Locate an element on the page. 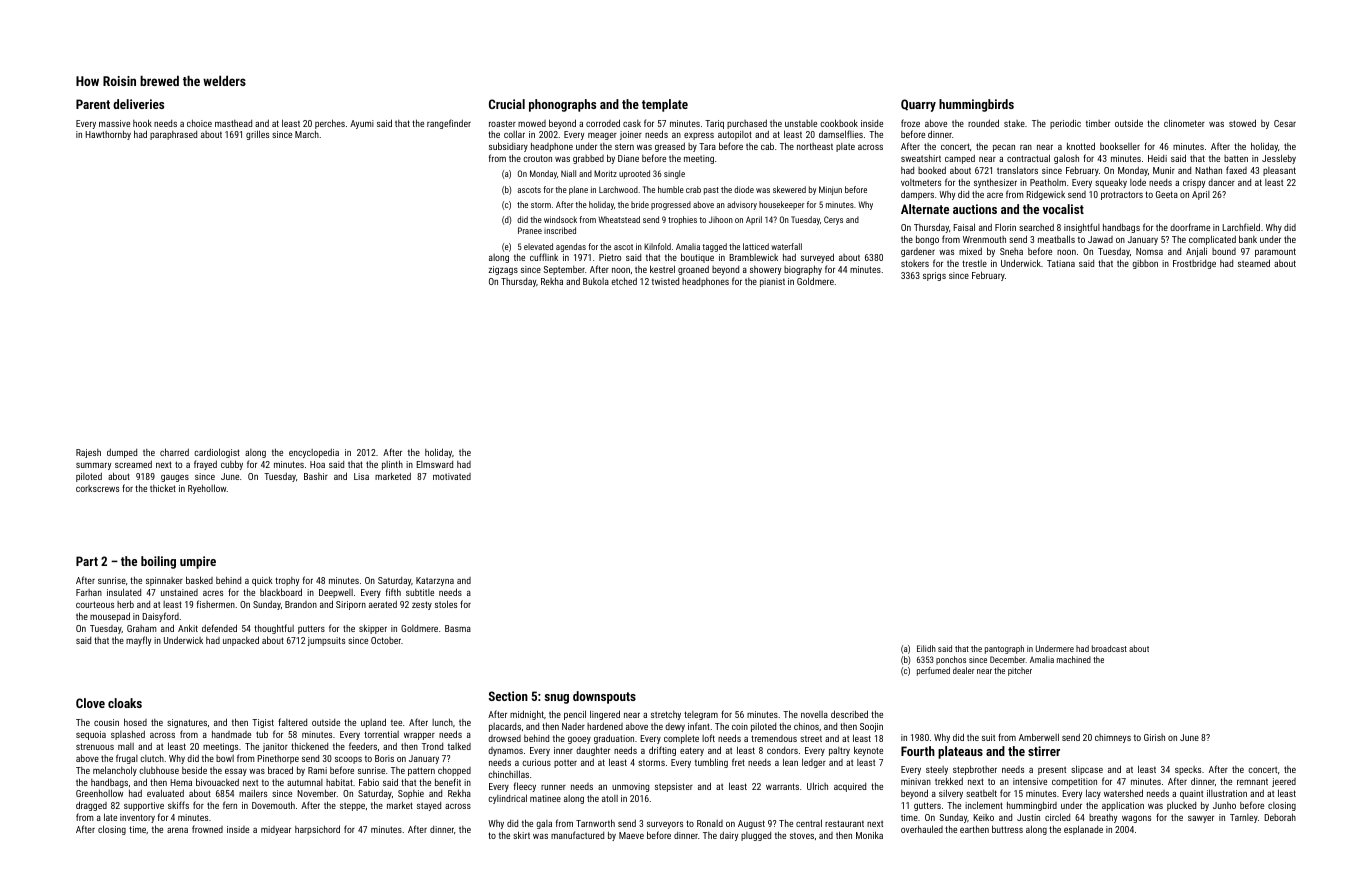 The image size is (1372, 887). phonographs is located at coordinates (562, 105).
